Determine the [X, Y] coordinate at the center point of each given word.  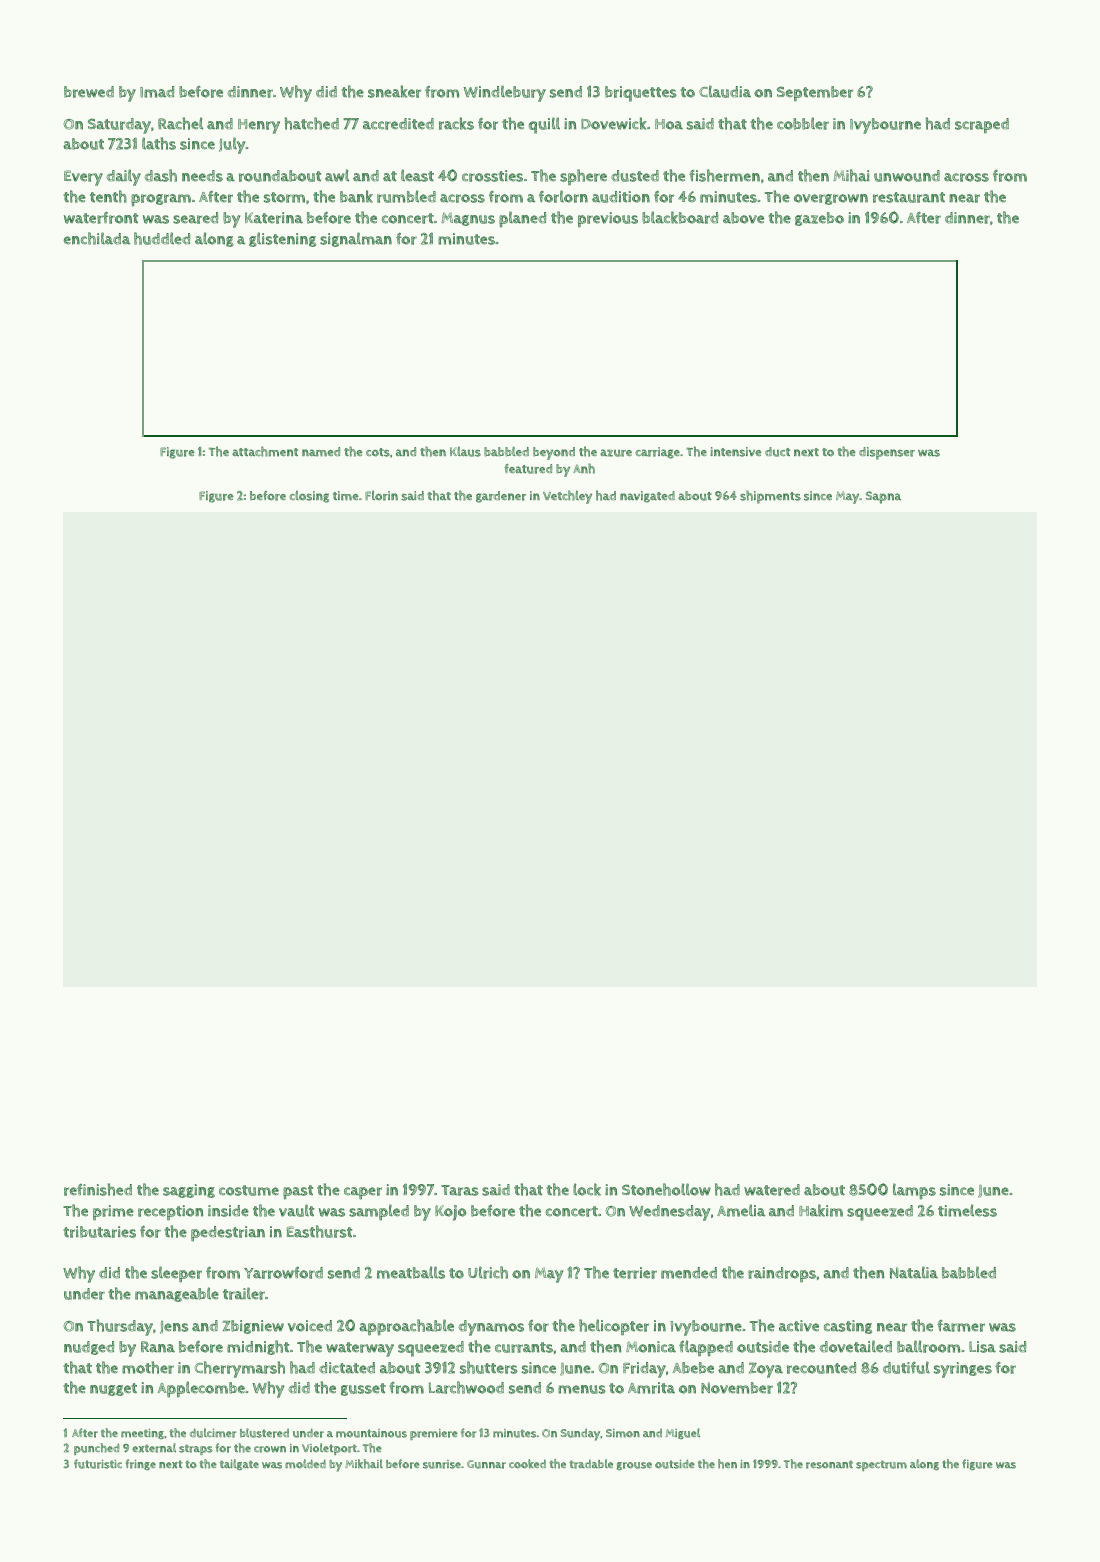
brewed [89, 92]
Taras [460, 1190]
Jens [174, 1327]
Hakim [821, 1210]
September [815, 93]
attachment [265, 451]
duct [777, 452]
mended [689, 1273]
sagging [189, 1191]
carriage [657, 453]
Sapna [883, 497]
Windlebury [504, 93]
